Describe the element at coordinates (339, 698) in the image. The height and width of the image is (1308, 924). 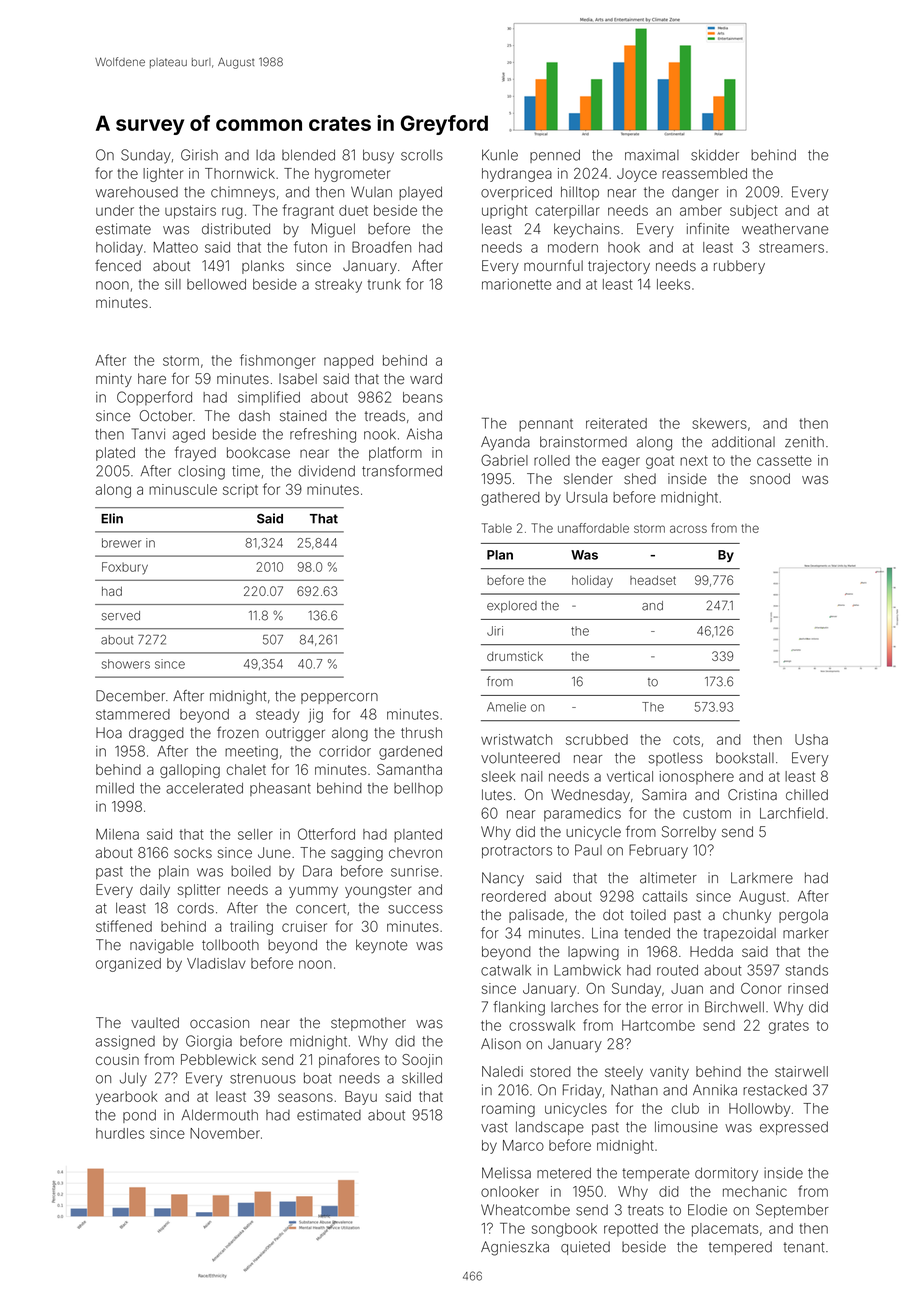
I see `peppercorn` at that location.
